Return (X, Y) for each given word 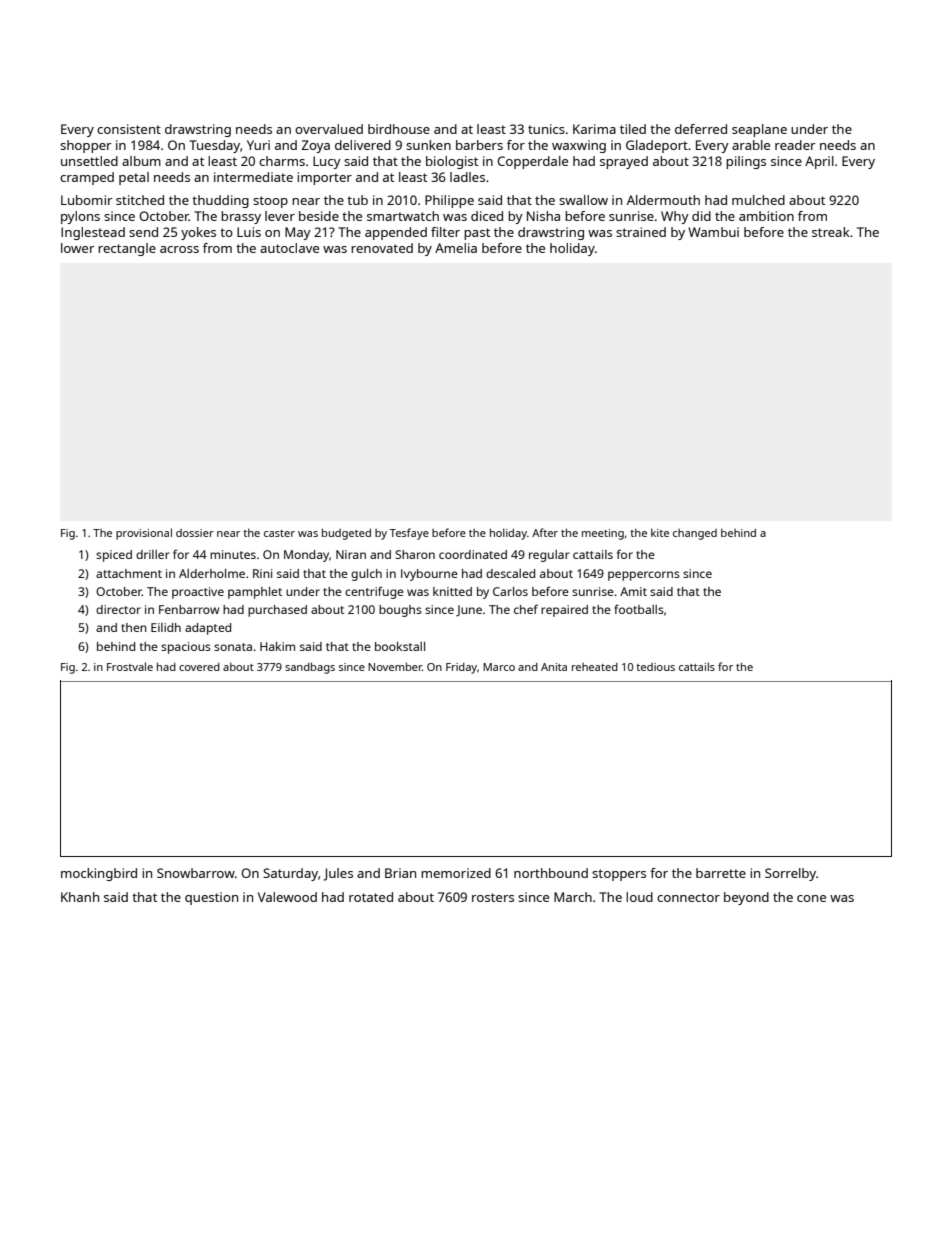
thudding (220, 201)
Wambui (713, 232)
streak (831, 232)
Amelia (456, 248)
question (211, 898)
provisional (144, 534)
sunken (428, 145)
